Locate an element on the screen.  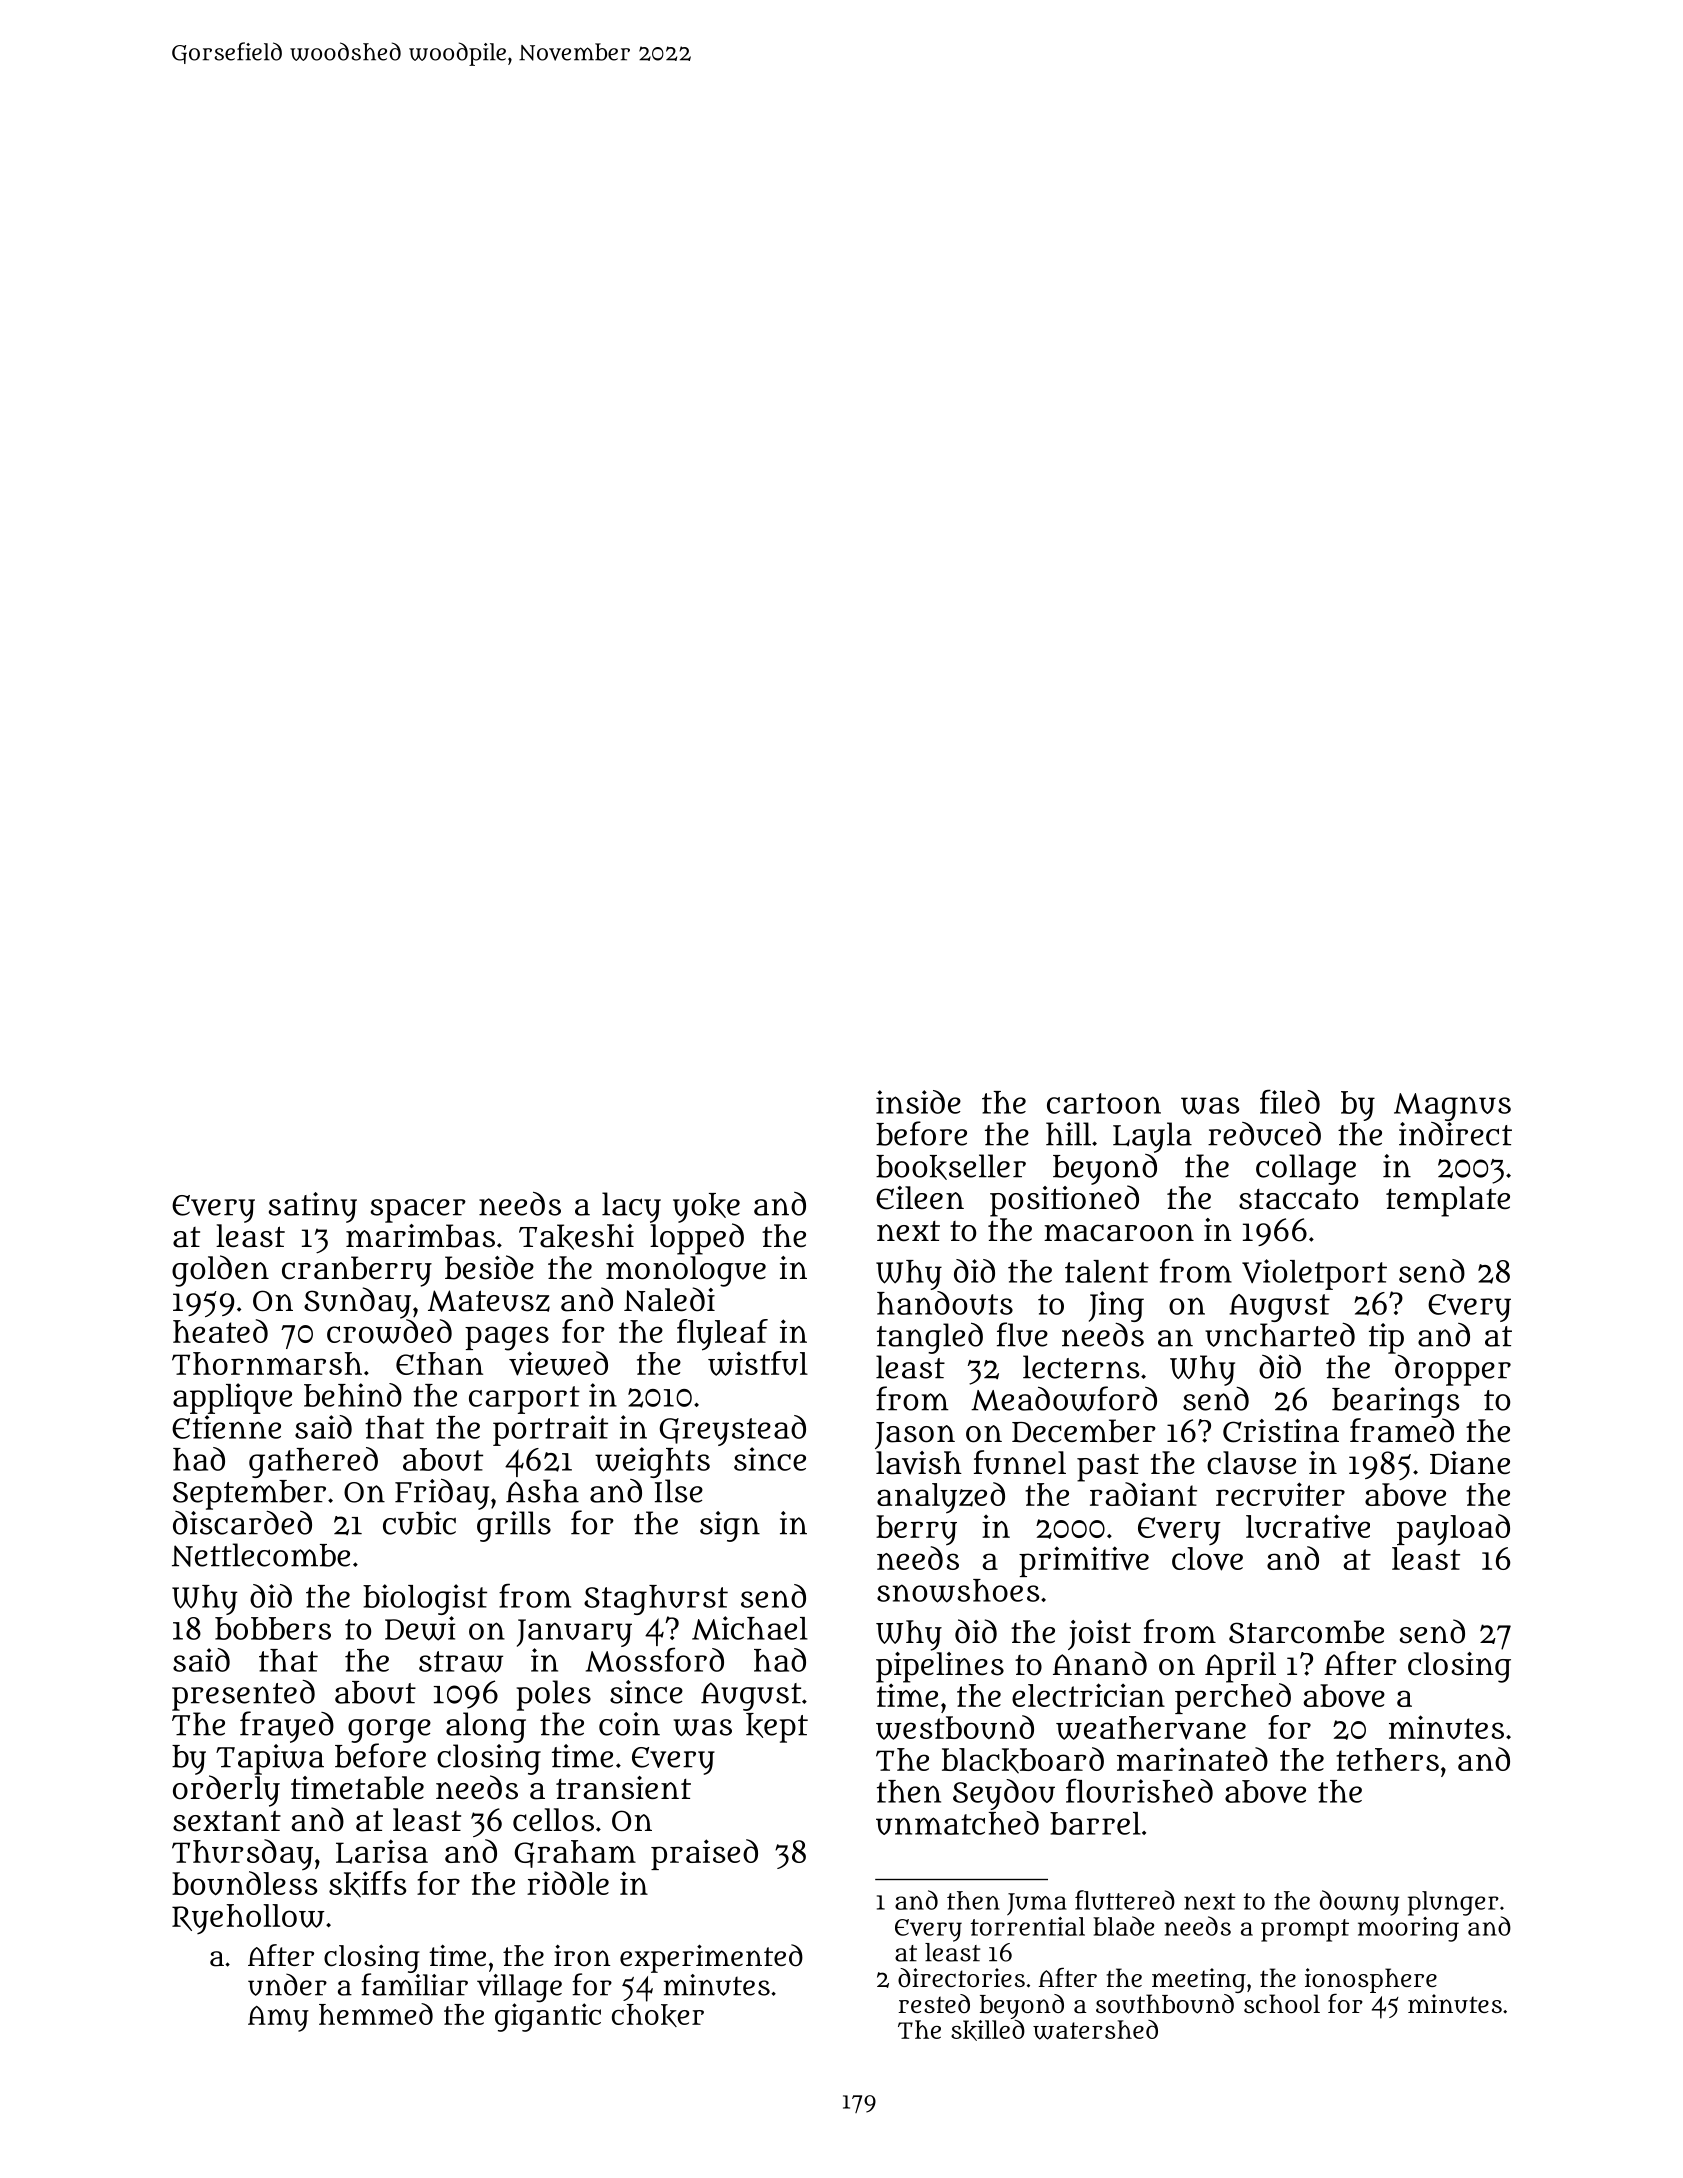
lucrative is located at coordinates (1308, 1526).
